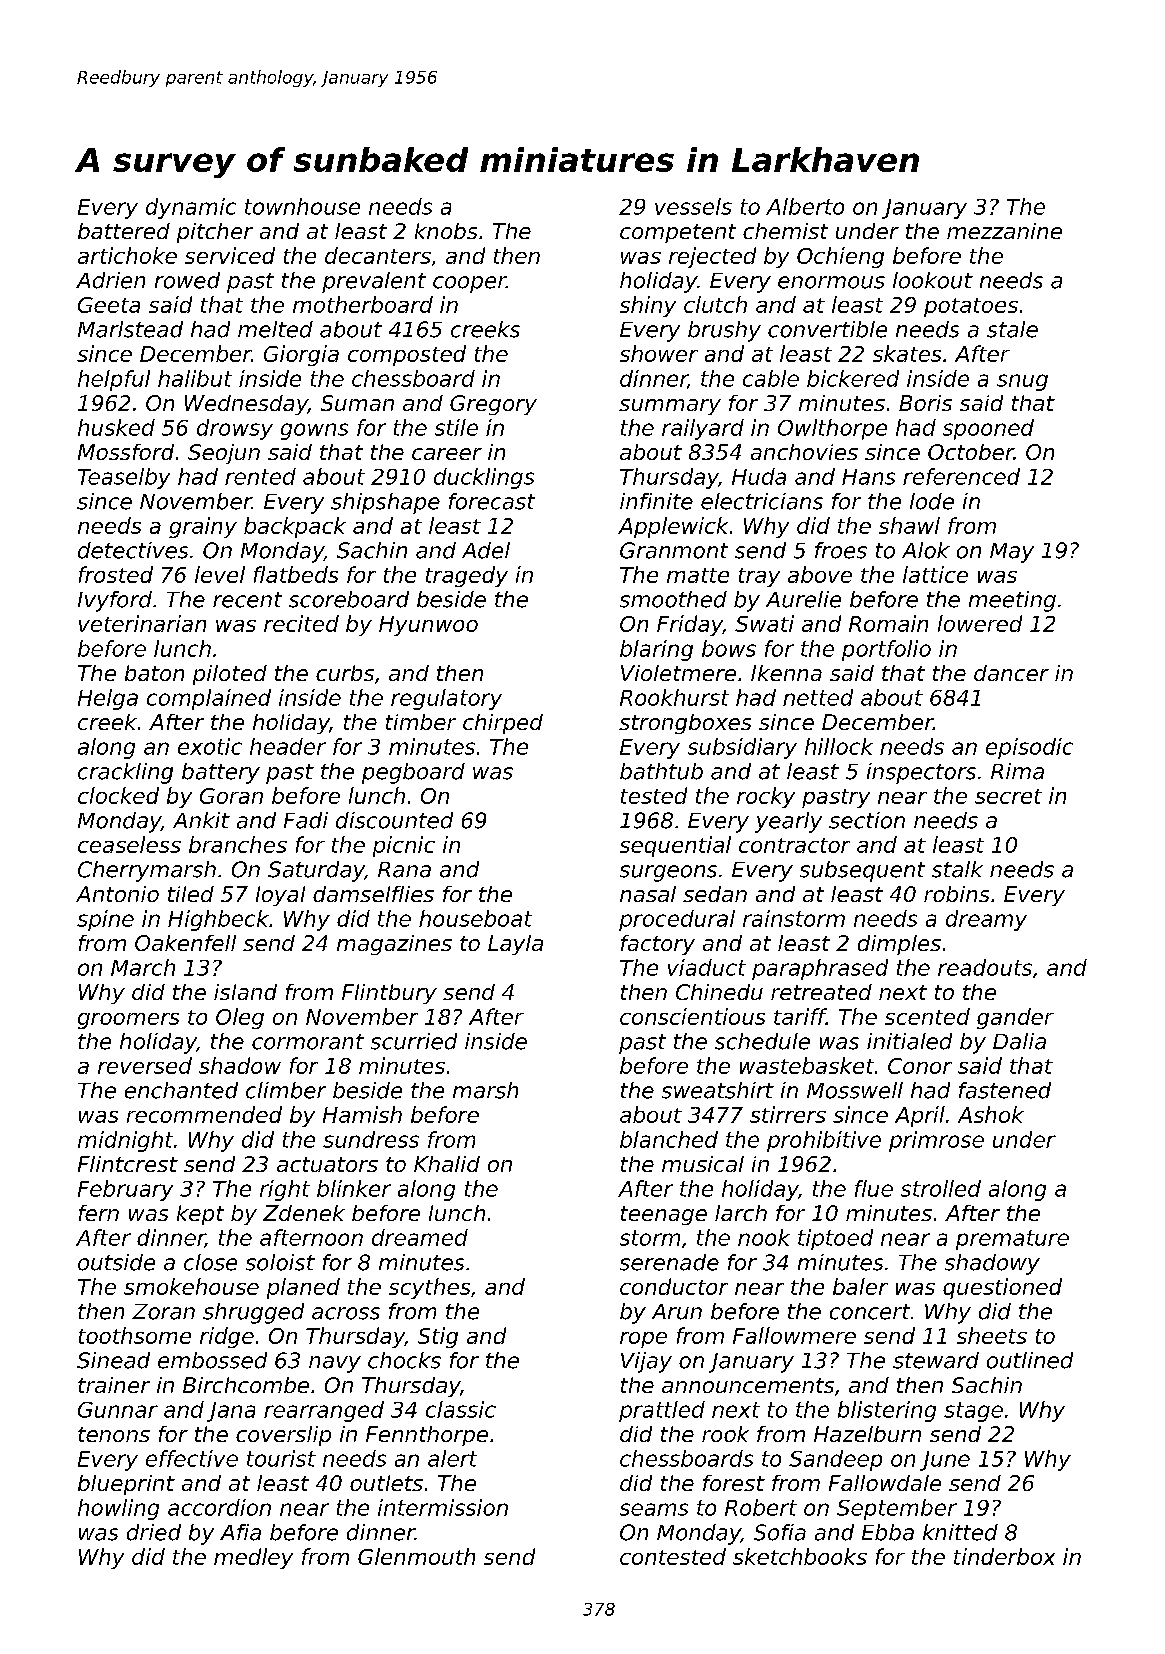 This page has width=1165, height=1654. Describe the element at coordinates (840, 257) in the page. I see `Ochieng` at that location.
